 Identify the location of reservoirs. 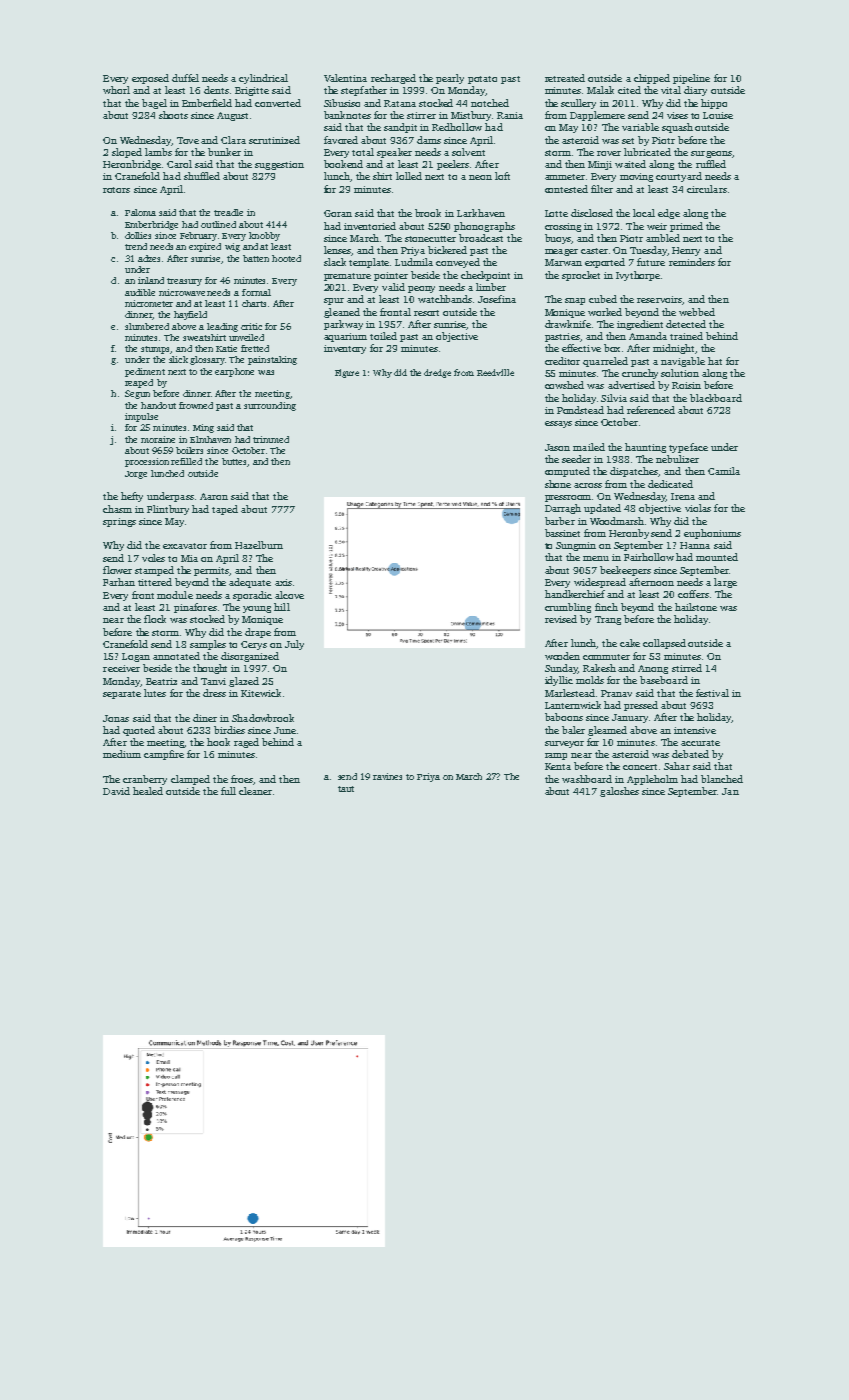
(659, 299).
